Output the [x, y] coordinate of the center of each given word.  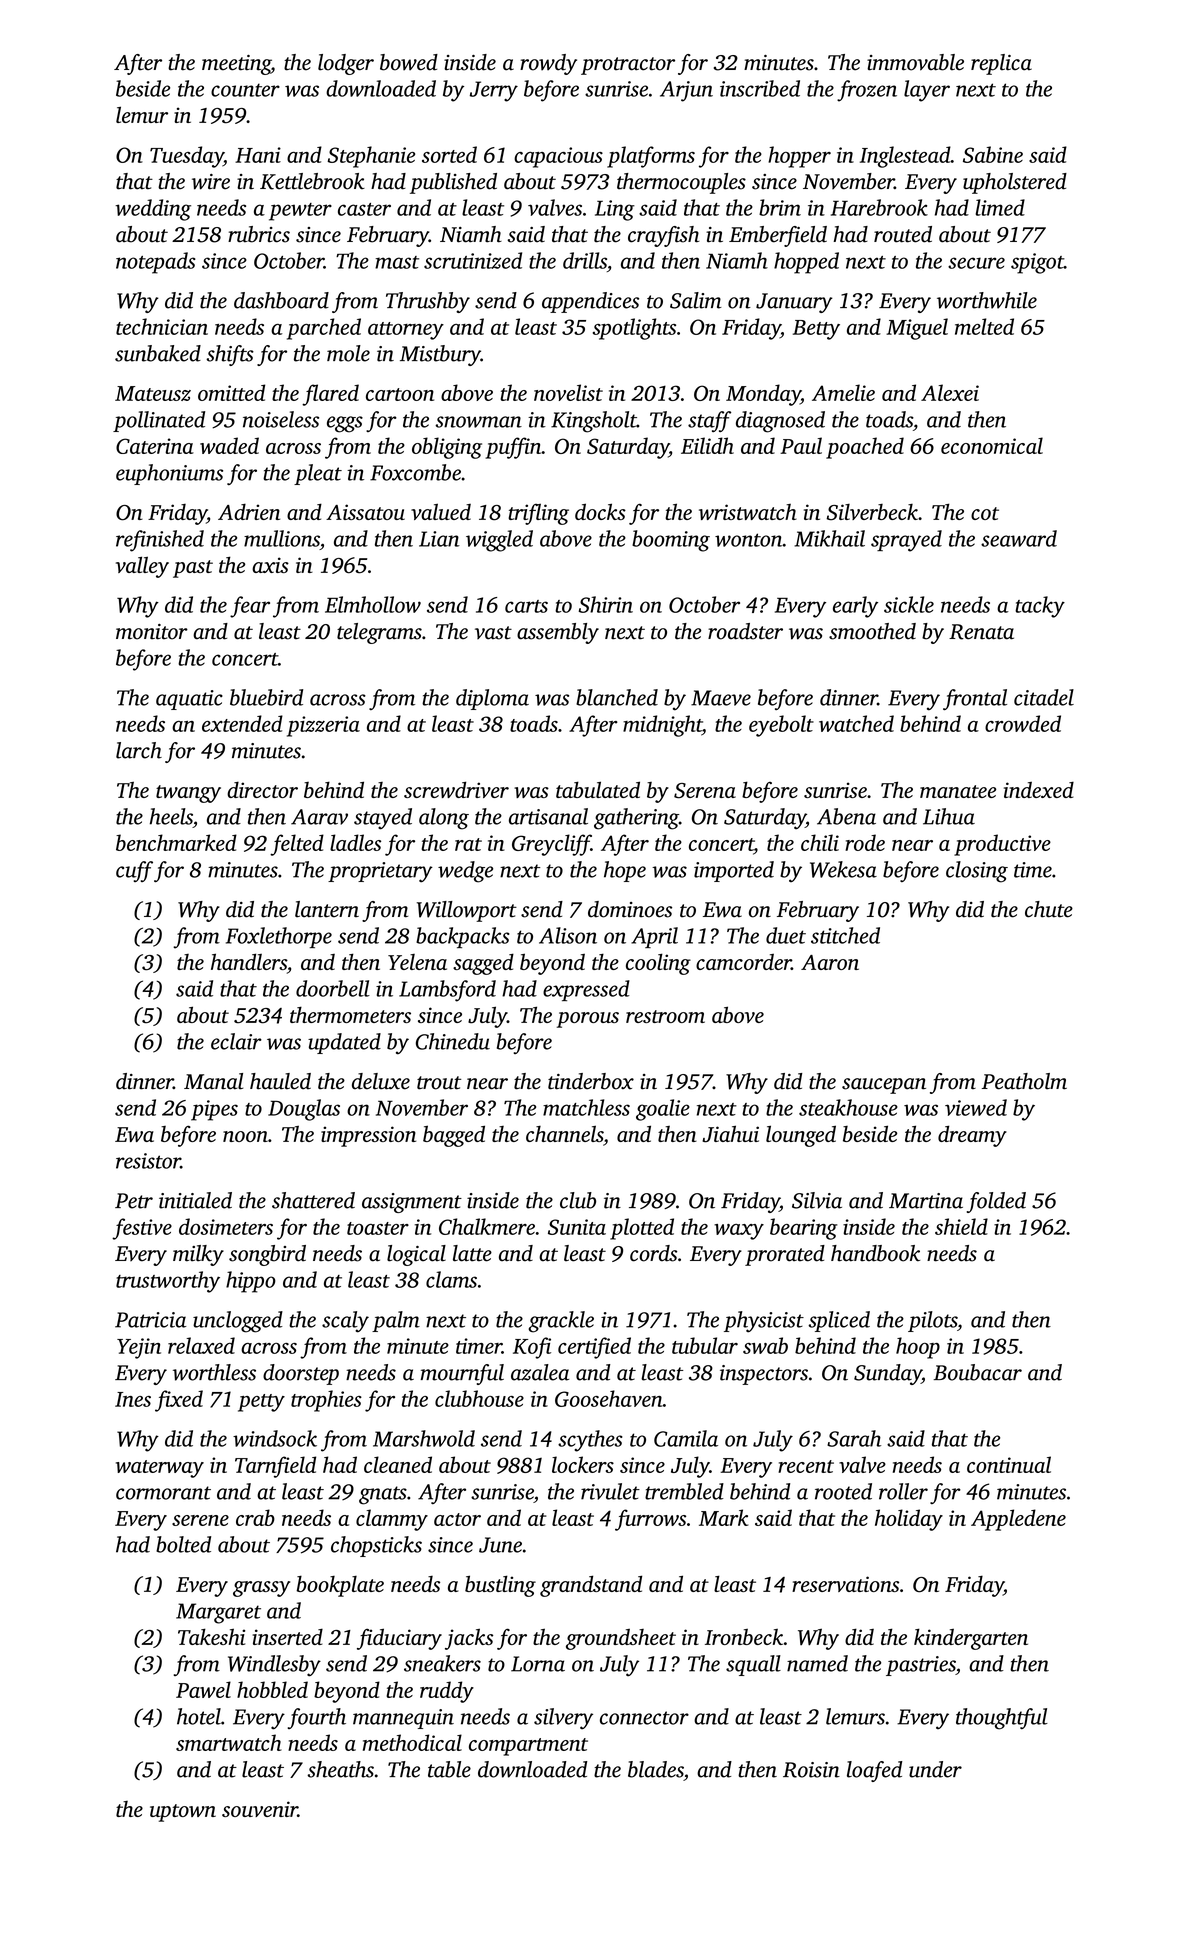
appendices [590, 302]
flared [330, 395]
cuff [134, 871]
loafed [874, 1771]
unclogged [238, 1322]
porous [588, 1020]
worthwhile [987, 300]
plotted [642, 1229]
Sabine [993, 154]
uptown [183, 1813]
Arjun [686, 91]
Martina [926, 1201]
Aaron [830, 962]
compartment [528, 1747]
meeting [236, 65]
